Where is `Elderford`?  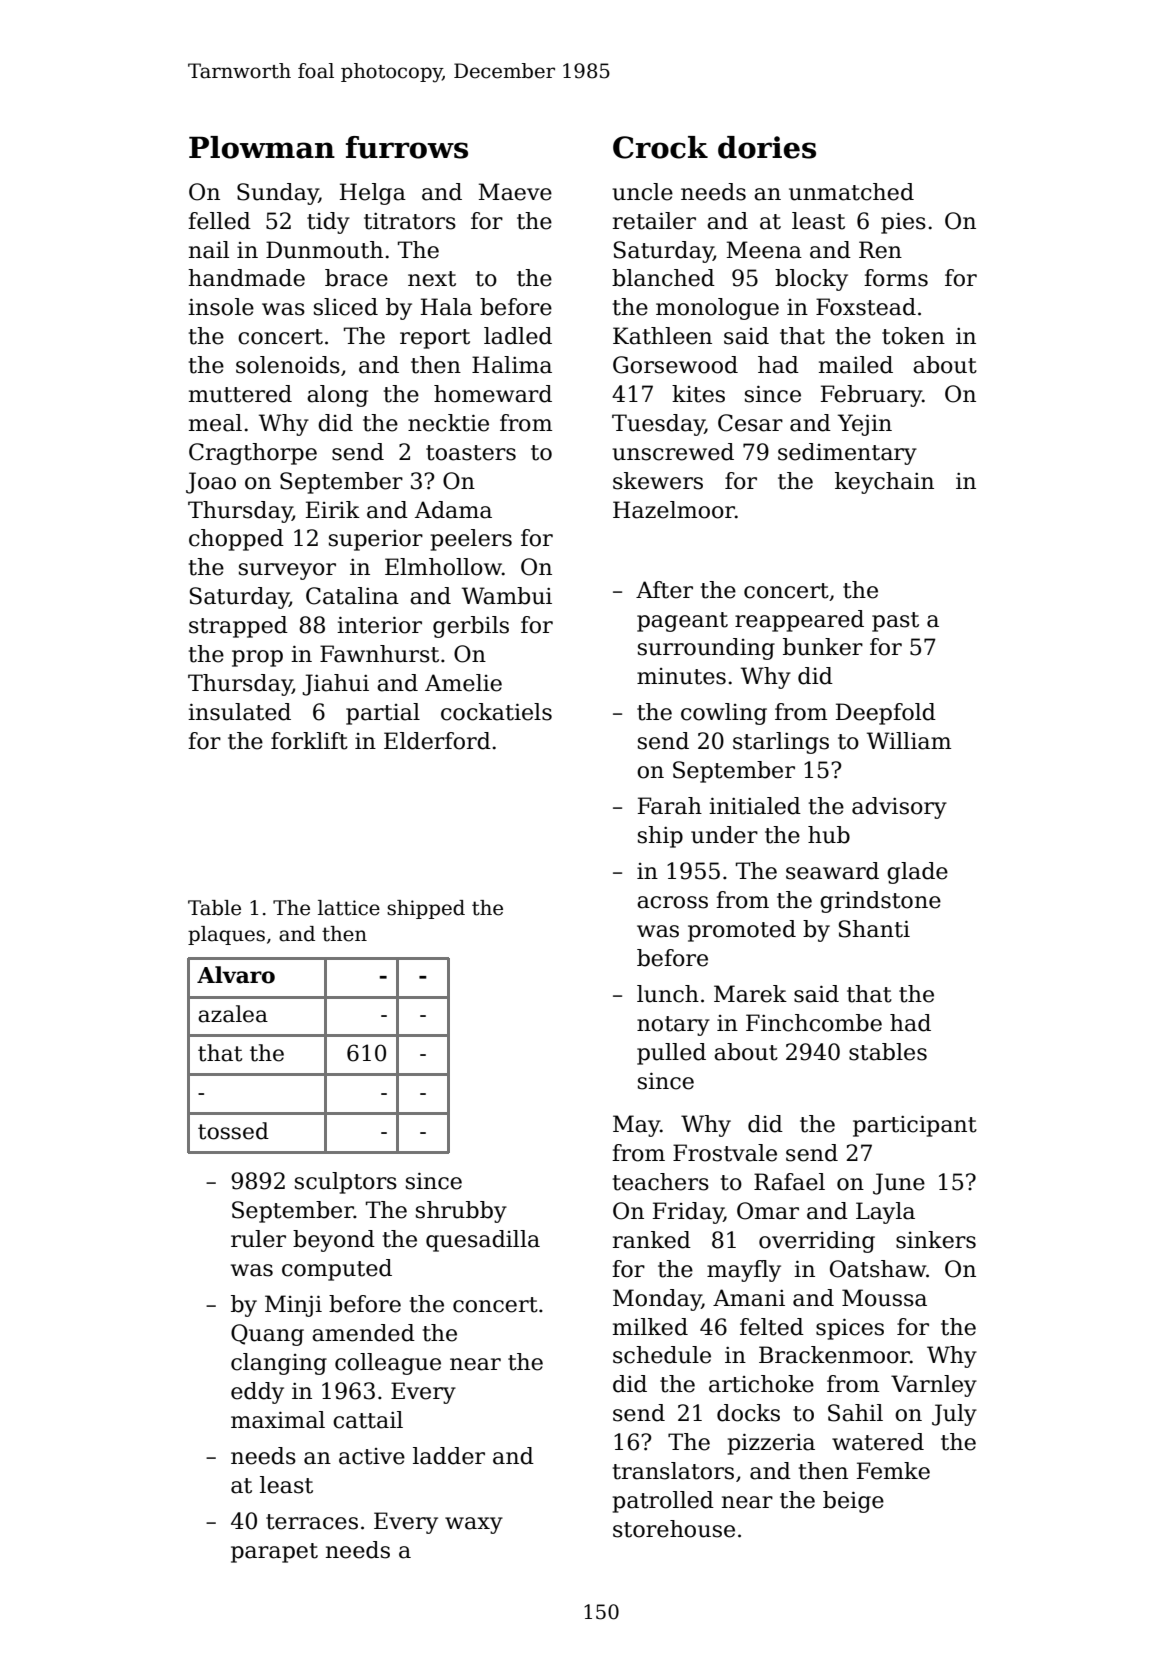 Elderford is located at coordinates (437, 741).
